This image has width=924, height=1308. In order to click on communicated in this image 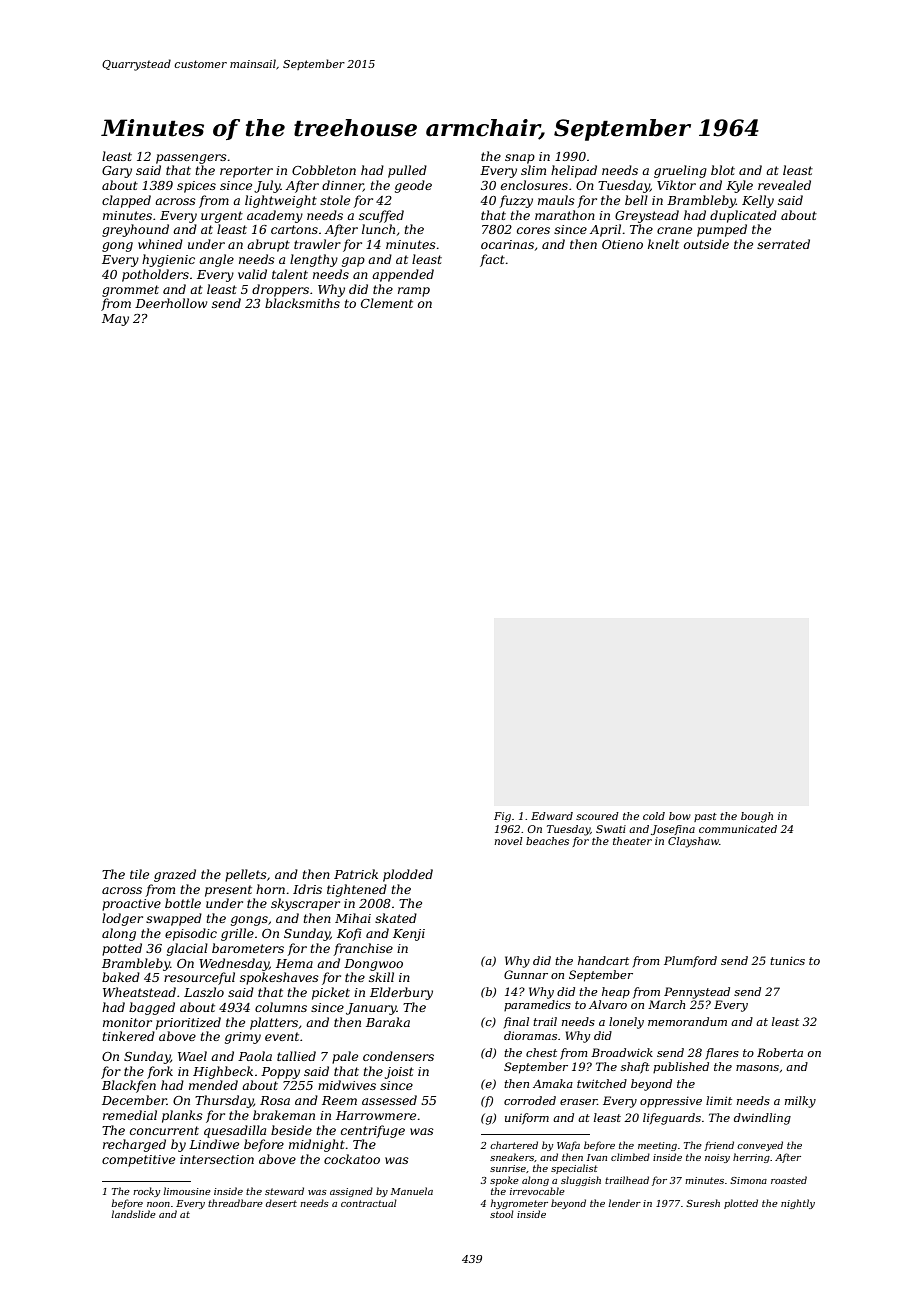, I will do `click(738, 829)`.
